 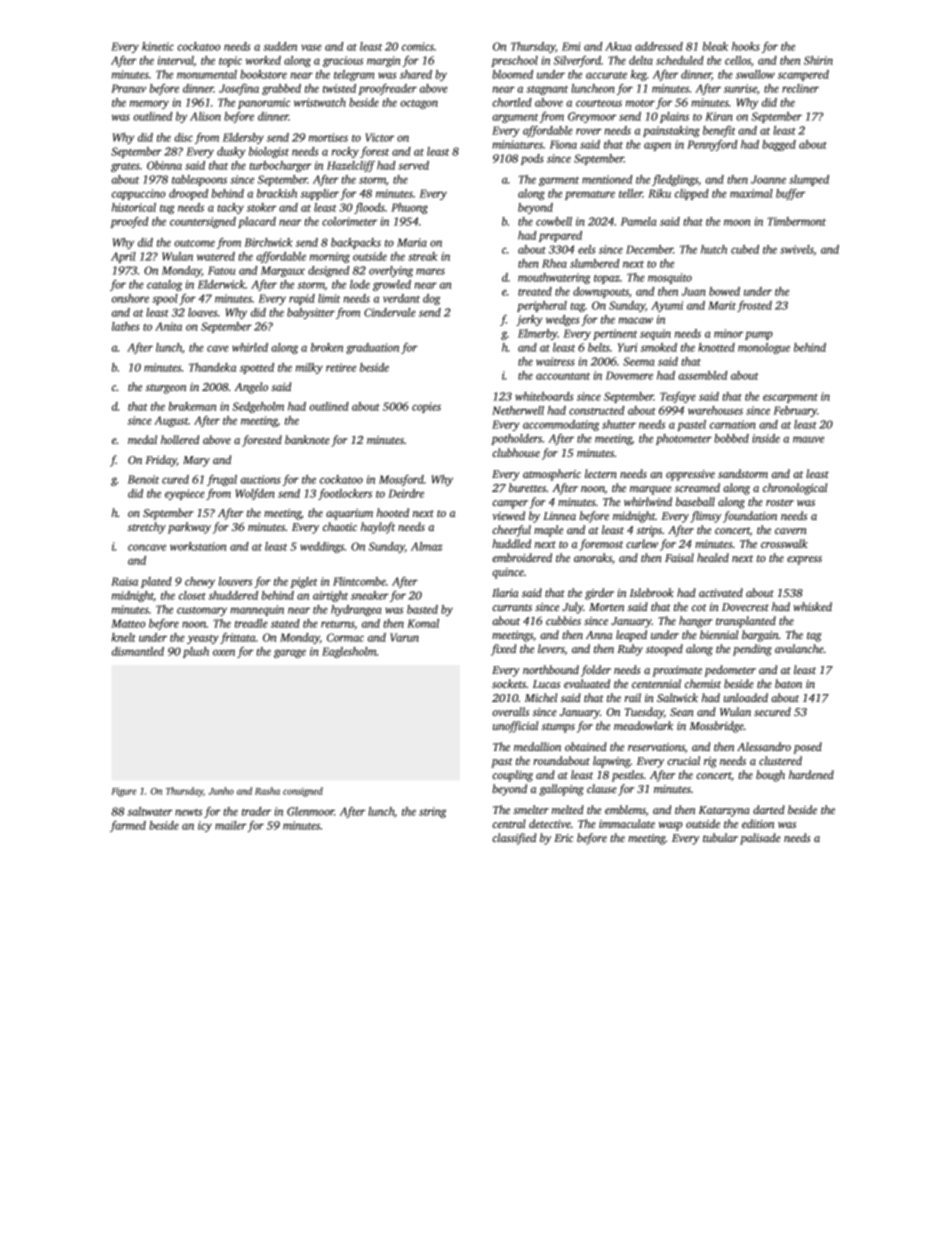 I want to click on chewy, so click(x=200, y=582).
